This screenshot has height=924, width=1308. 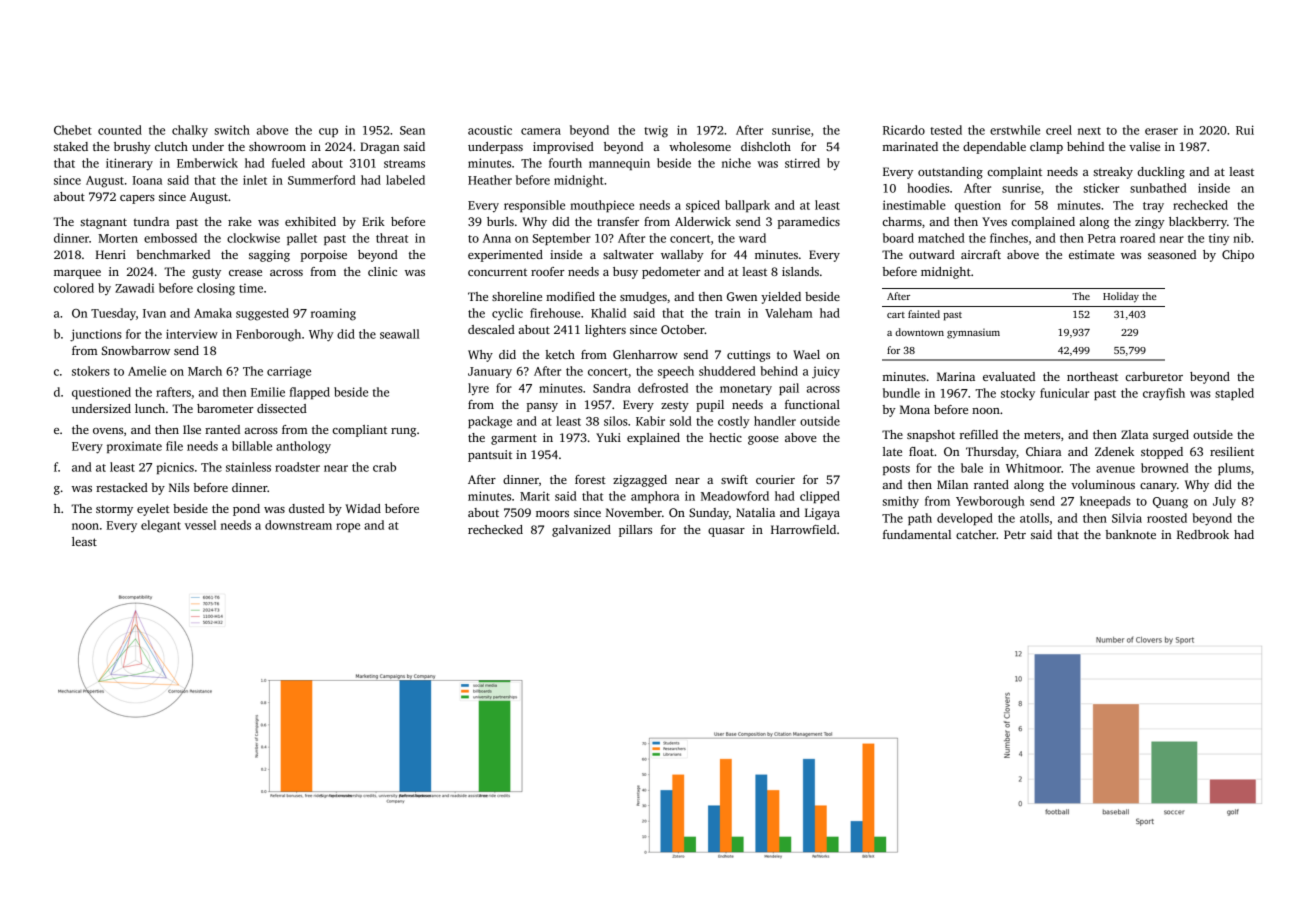 I want to click on tested, so click(x=946, y=130).
